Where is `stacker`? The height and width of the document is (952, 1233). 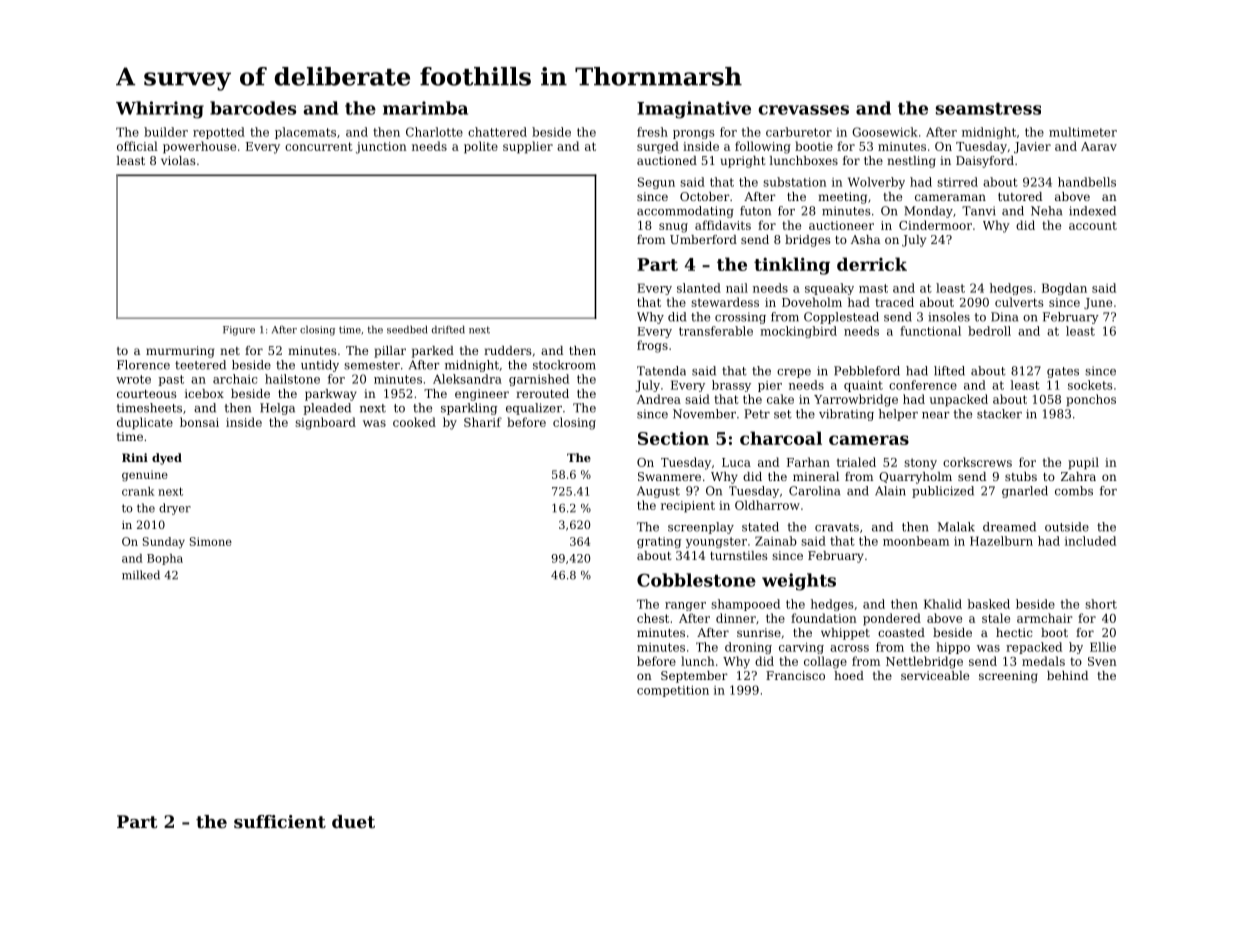 stacker is located at coordinates (999, 414).
